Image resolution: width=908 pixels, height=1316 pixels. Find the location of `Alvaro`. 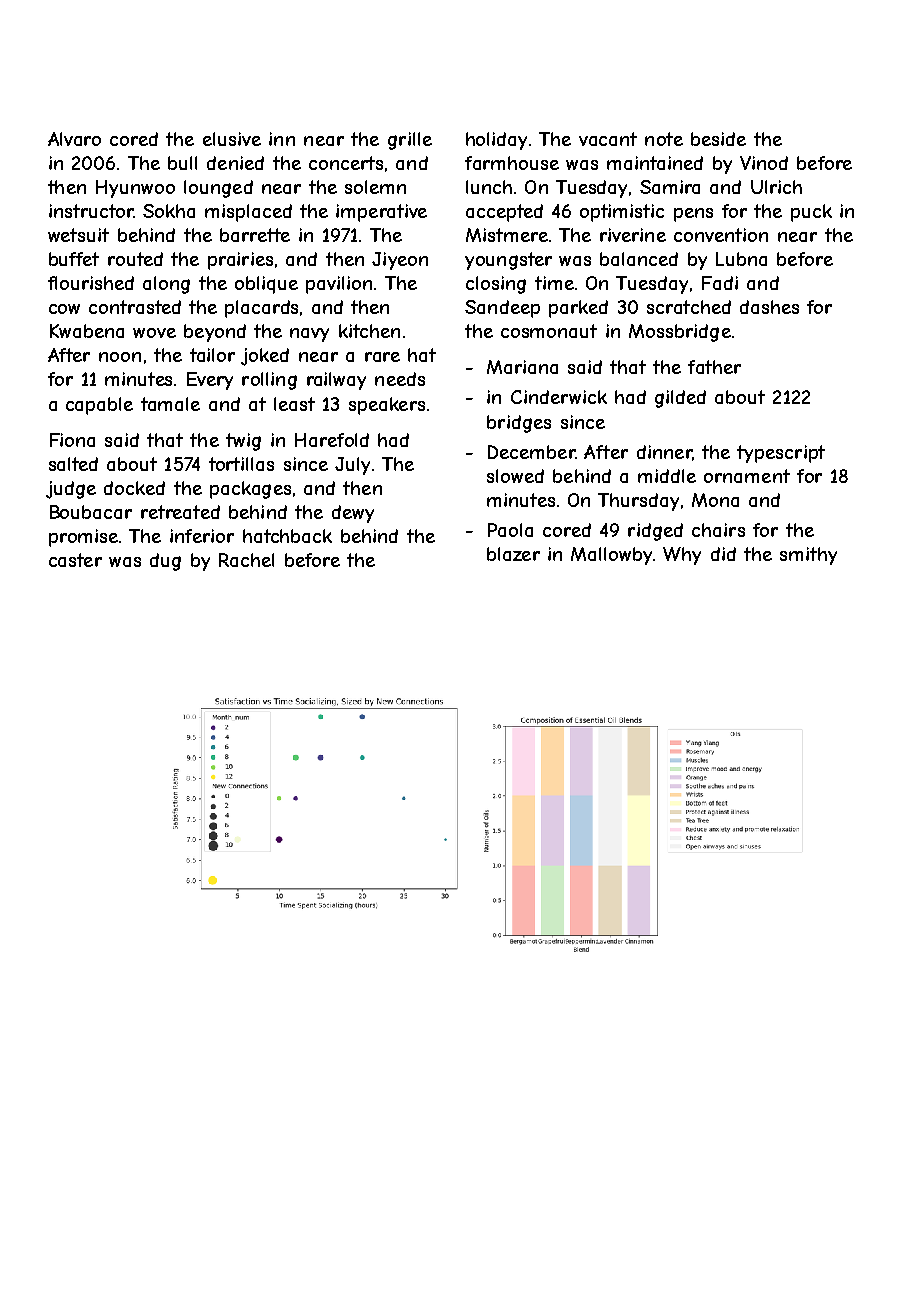

Alvaro is located at coordinates (74, 139).
